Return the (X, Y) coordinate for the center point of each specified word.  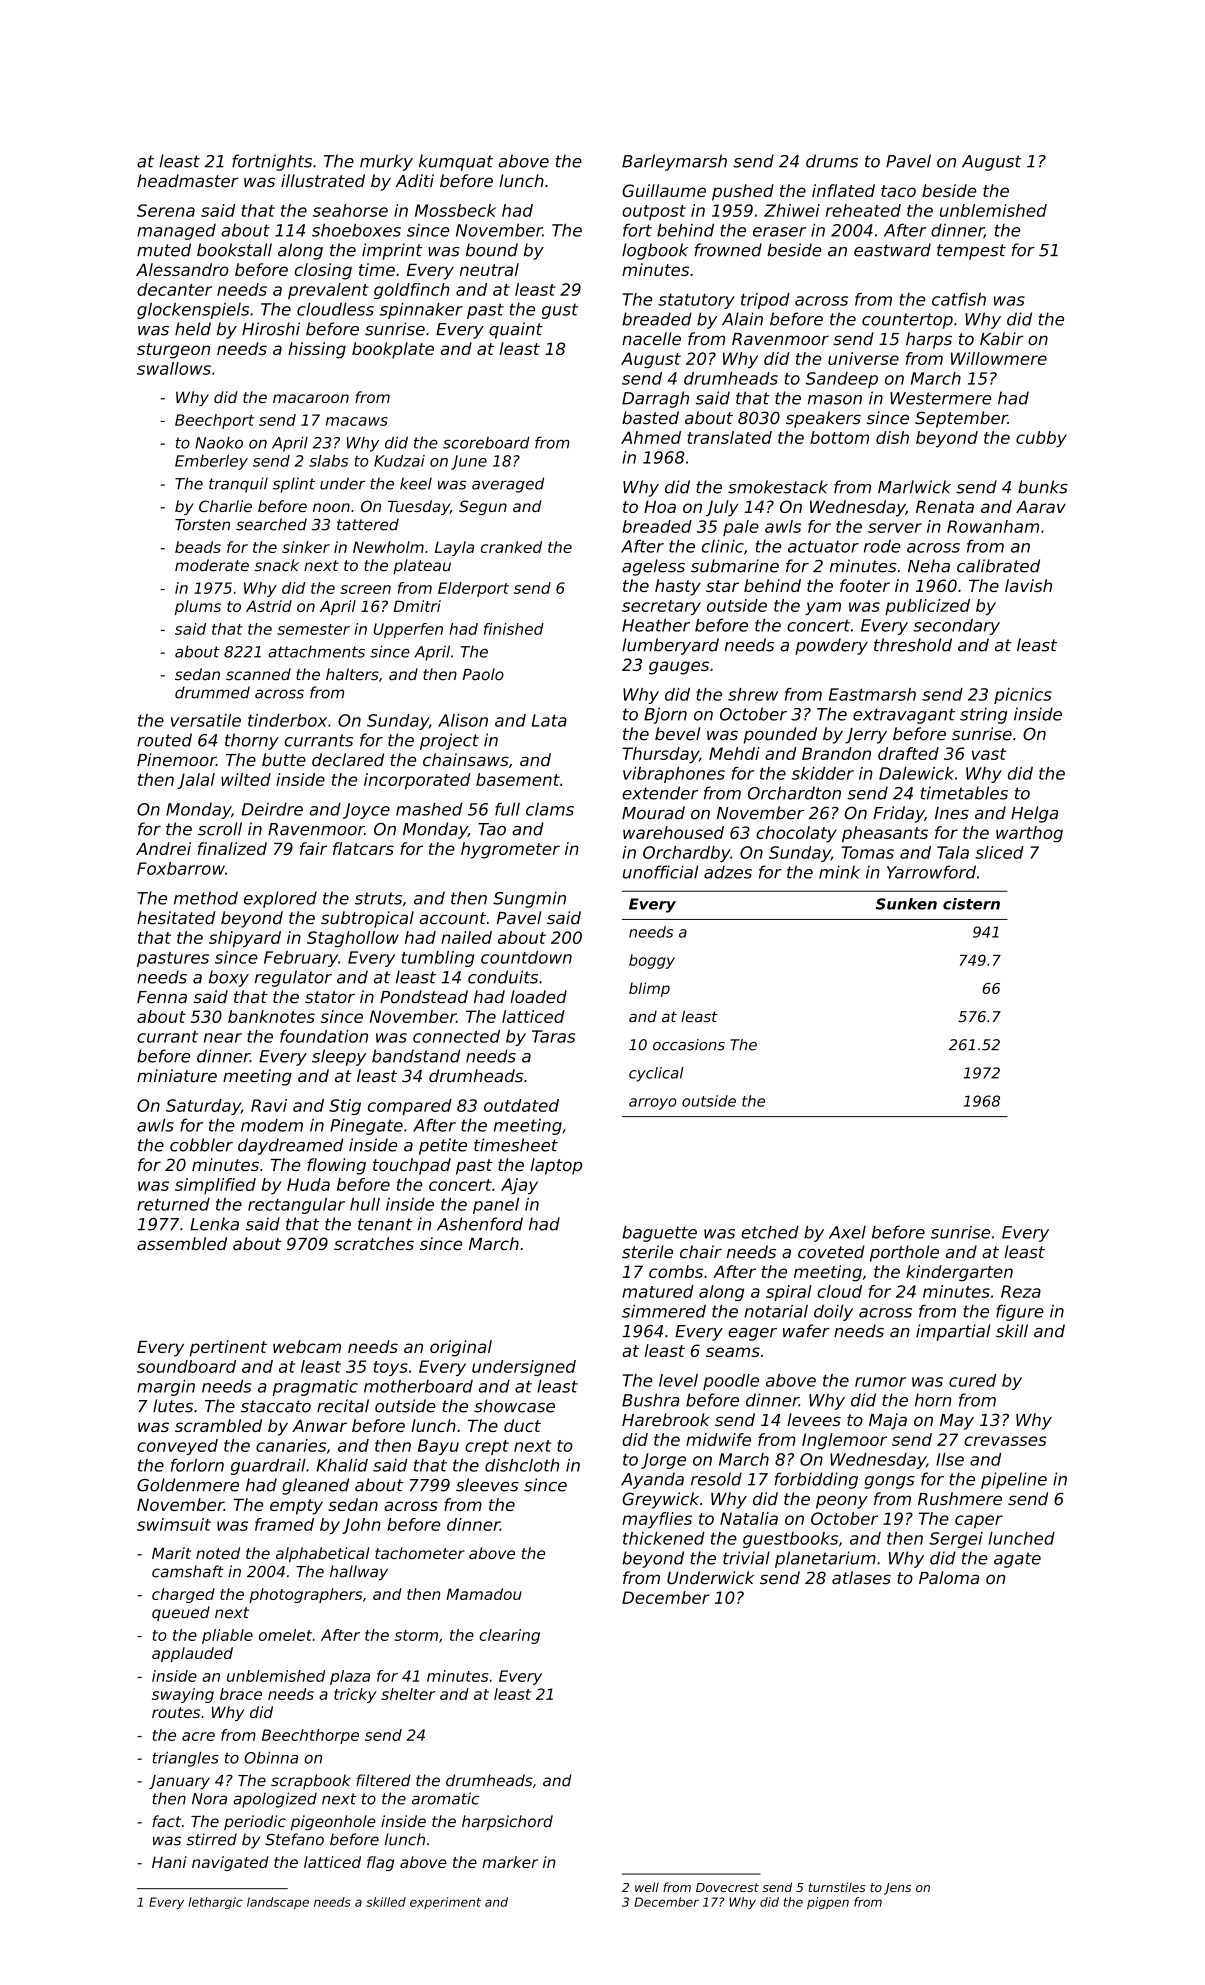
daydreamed (290, 1146)
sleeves (487, 1485)
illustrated (323, 181)
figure (1020, 1312)
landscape (278, 1903)
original (461, 1348)
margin (166, 1387)
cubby (1041, 439)
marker (510, 1862)
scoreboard (486, 442)
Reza (1021, 1291)
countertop (907, 321)
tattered (368, 524)
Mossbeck (455, 210)
